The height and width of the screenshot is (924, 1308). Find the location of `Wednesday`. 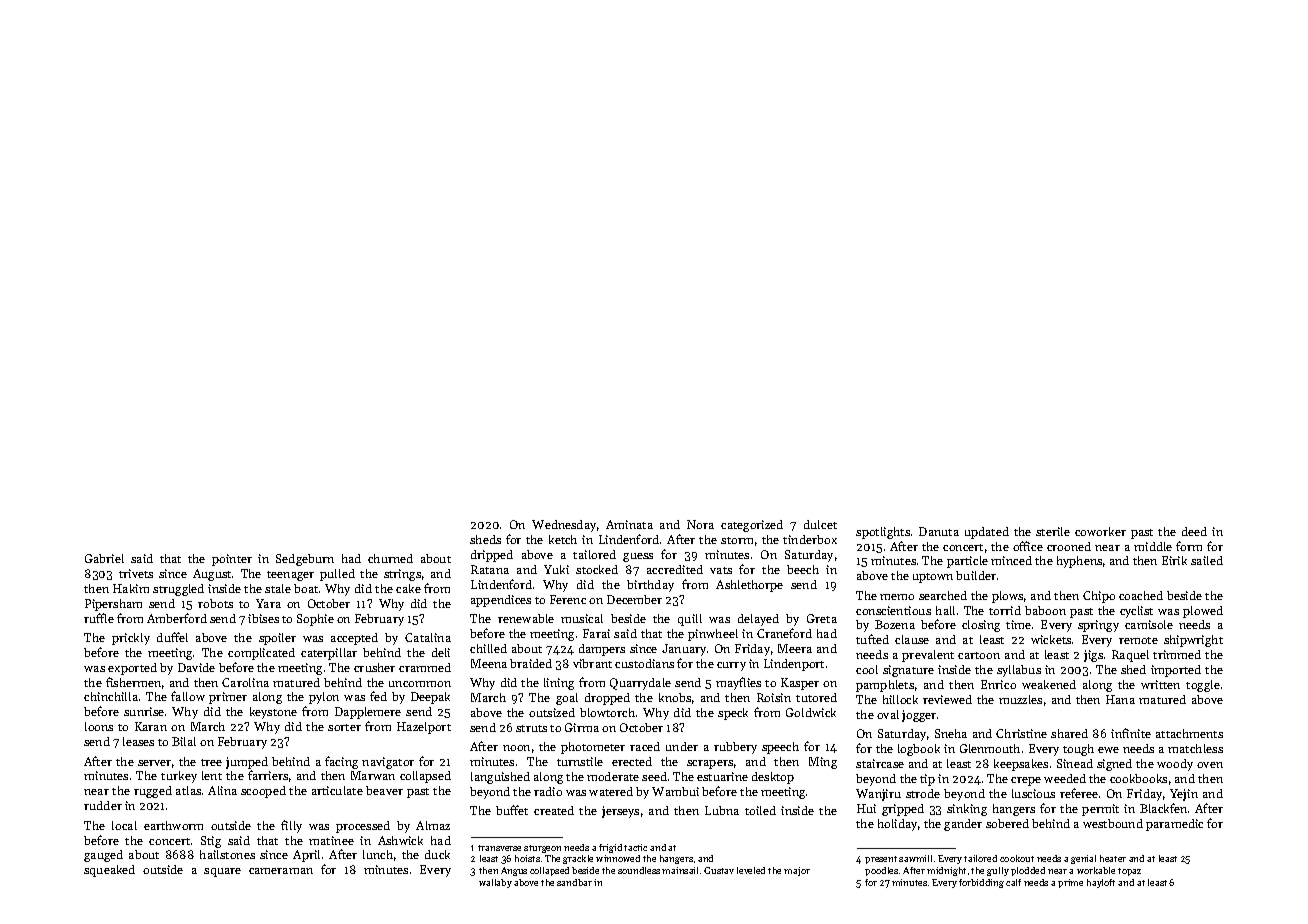

Wednesday is located at coordinates (564, 526).
